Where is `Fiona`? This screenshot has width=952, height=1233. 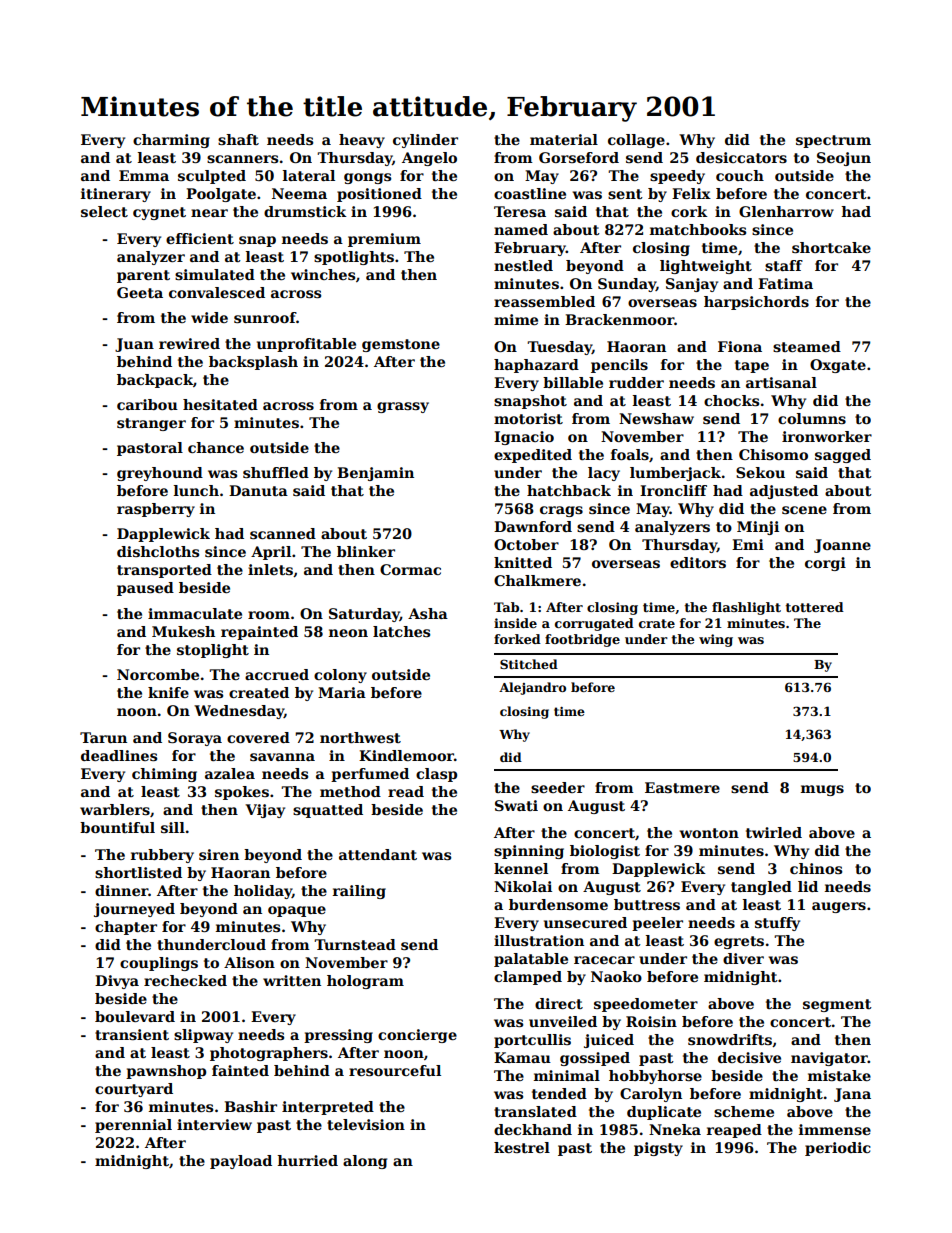 Fiona is located at coordinates (740, 346).
